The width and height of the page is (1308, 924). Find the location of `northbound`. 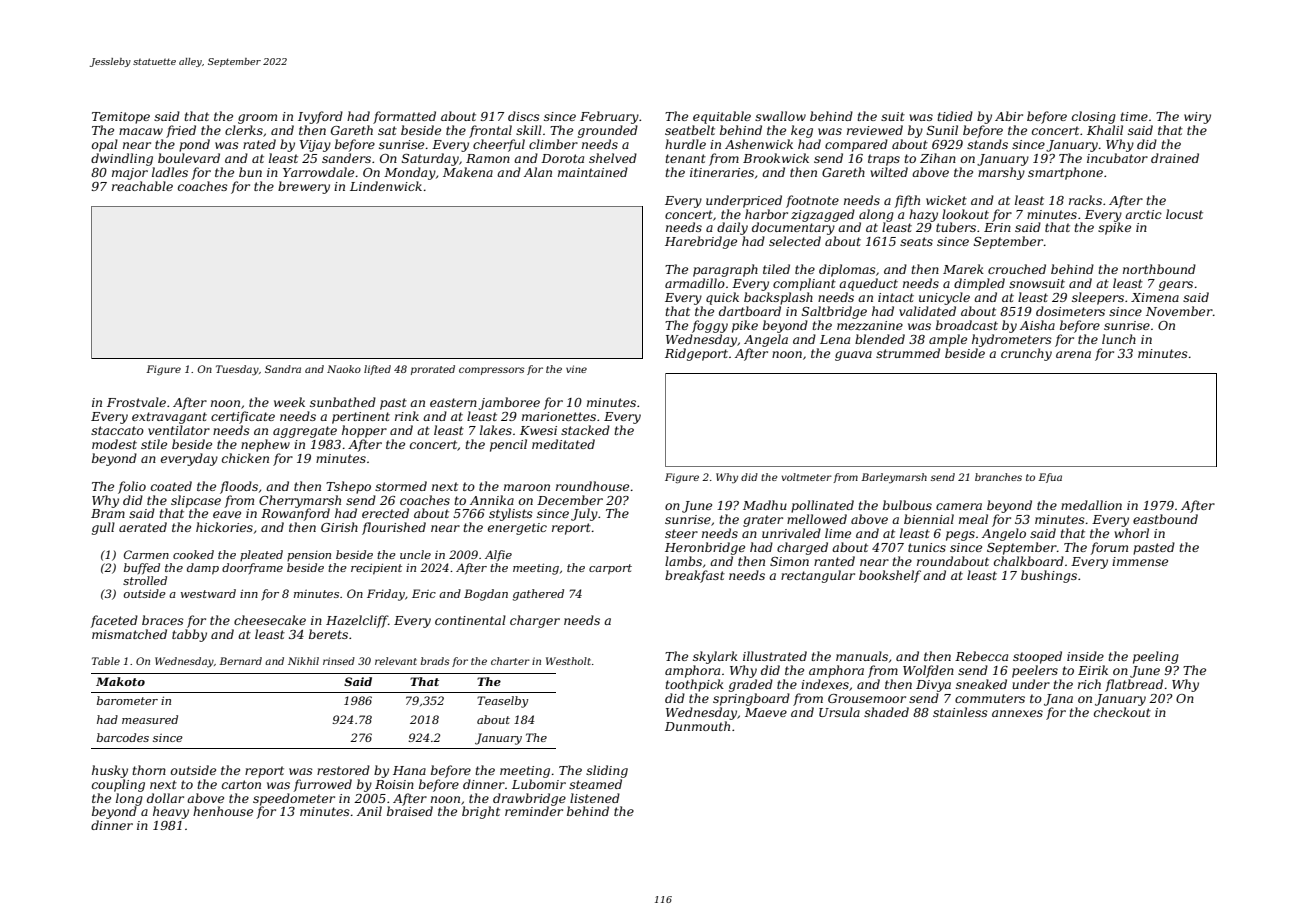

northbound is located at coordinates (1159, 269).
